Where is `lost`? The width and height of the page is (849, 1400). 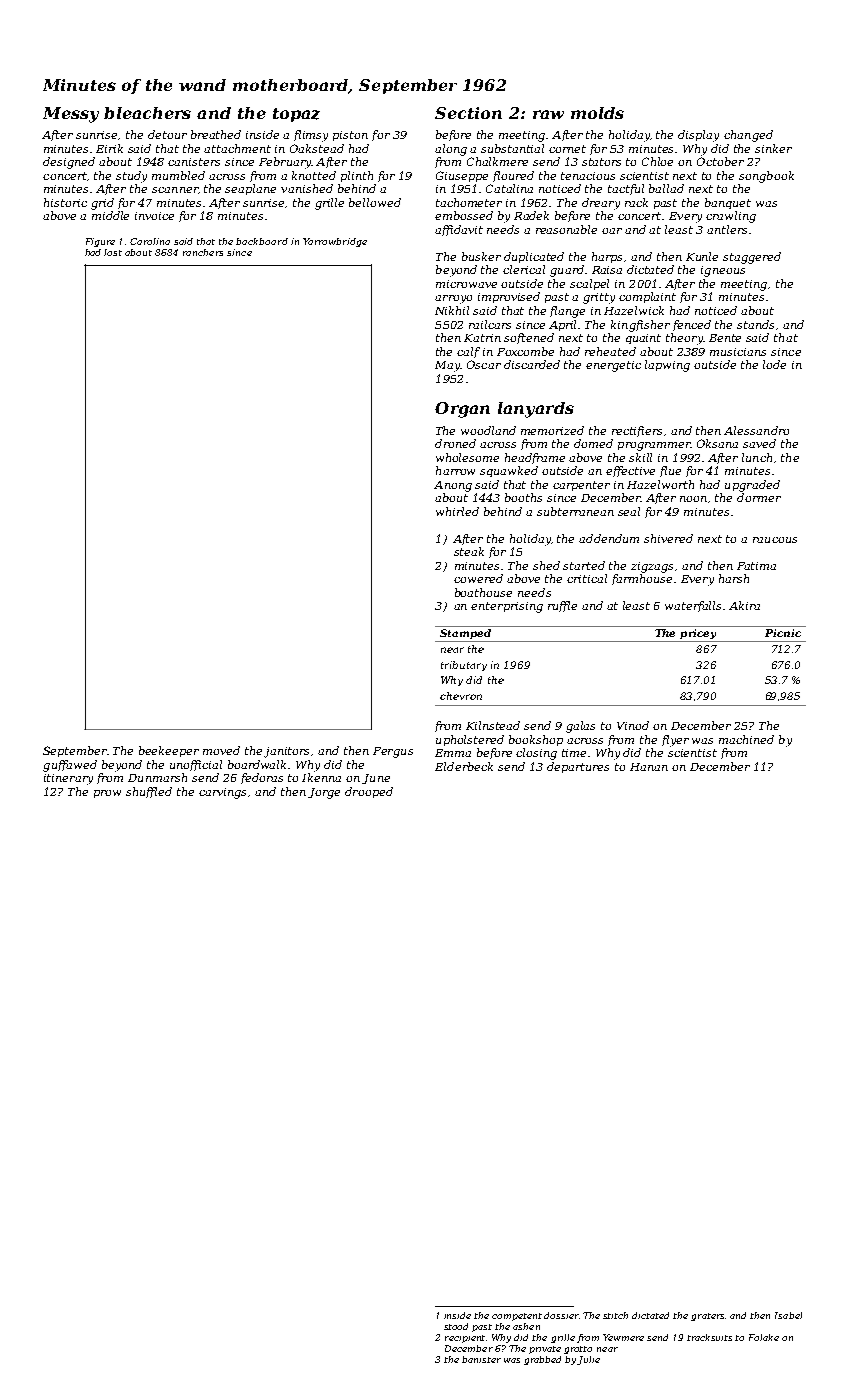 lost is located at coordinates (113, 252).
